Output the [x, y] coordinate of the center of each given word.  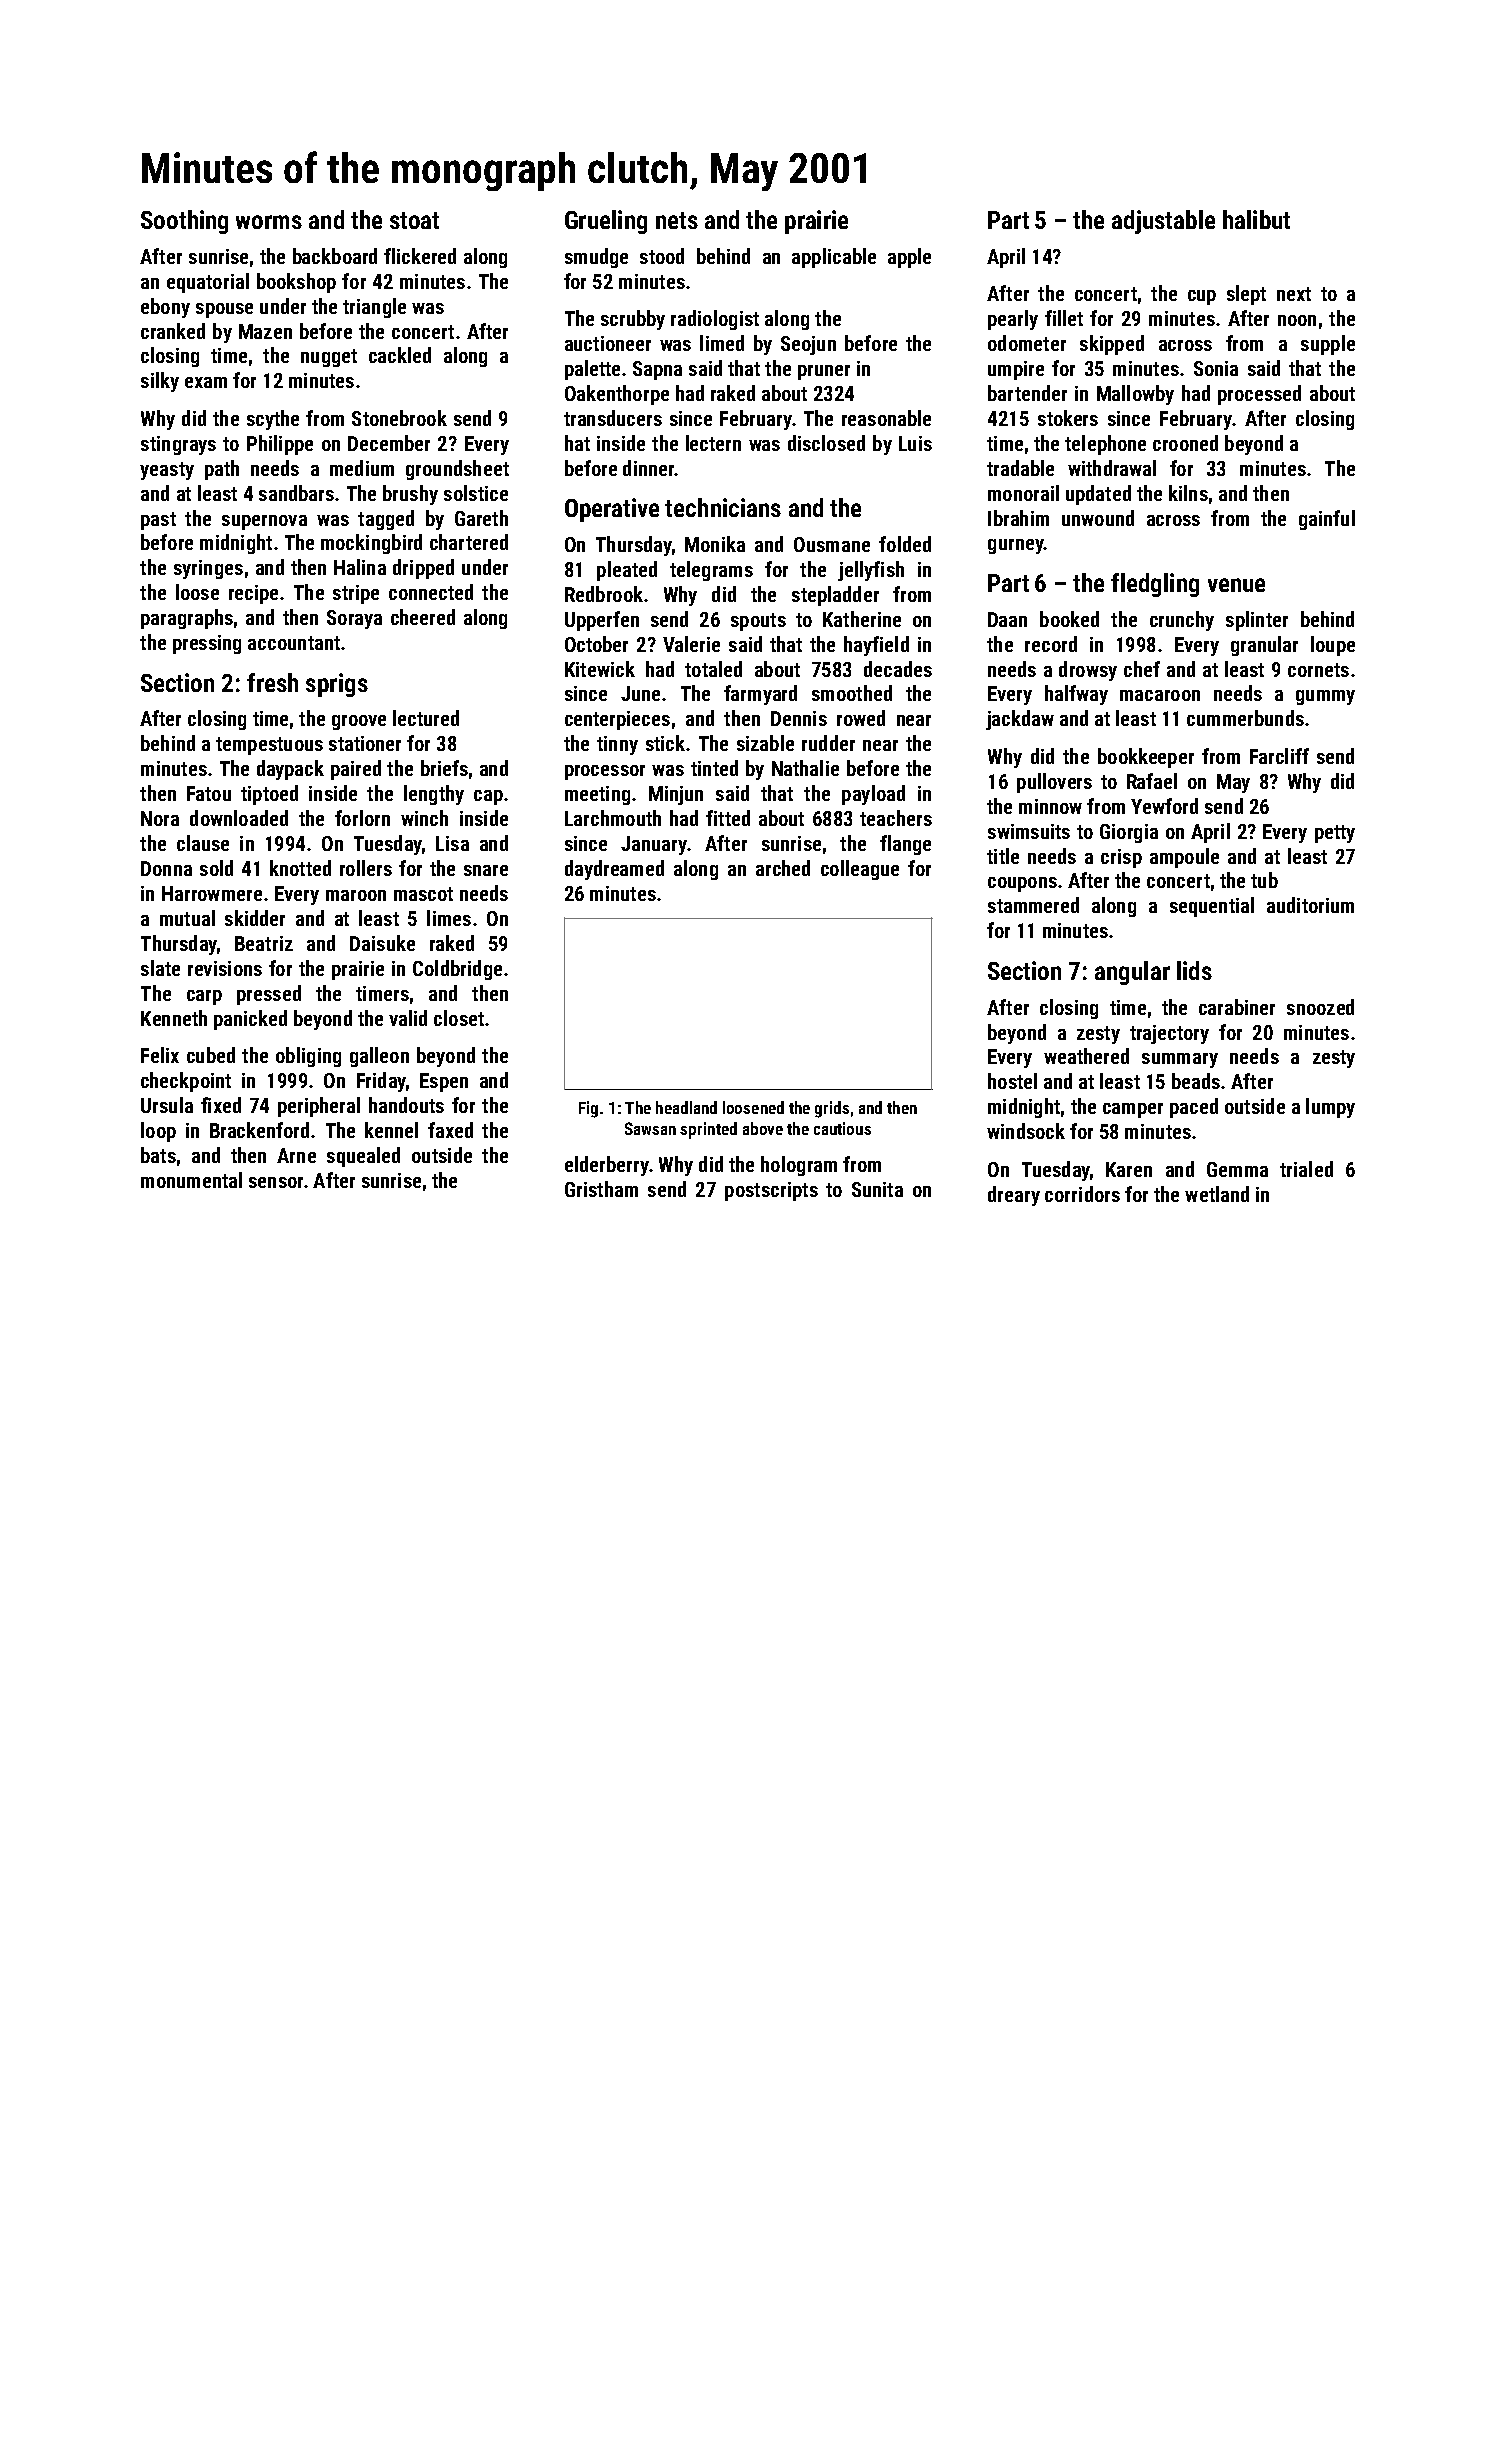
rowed [861, 718]
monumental [191, 1180]
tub [1264, 880]
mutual [187, 918]
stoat [414, 220]
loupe [1333, 646]
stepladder [835, 596]
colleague [860, 870]
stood [662, 256]
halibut [1256, 219]
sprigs [337, 685]
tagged [386, 520]
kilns [1188, 493]
